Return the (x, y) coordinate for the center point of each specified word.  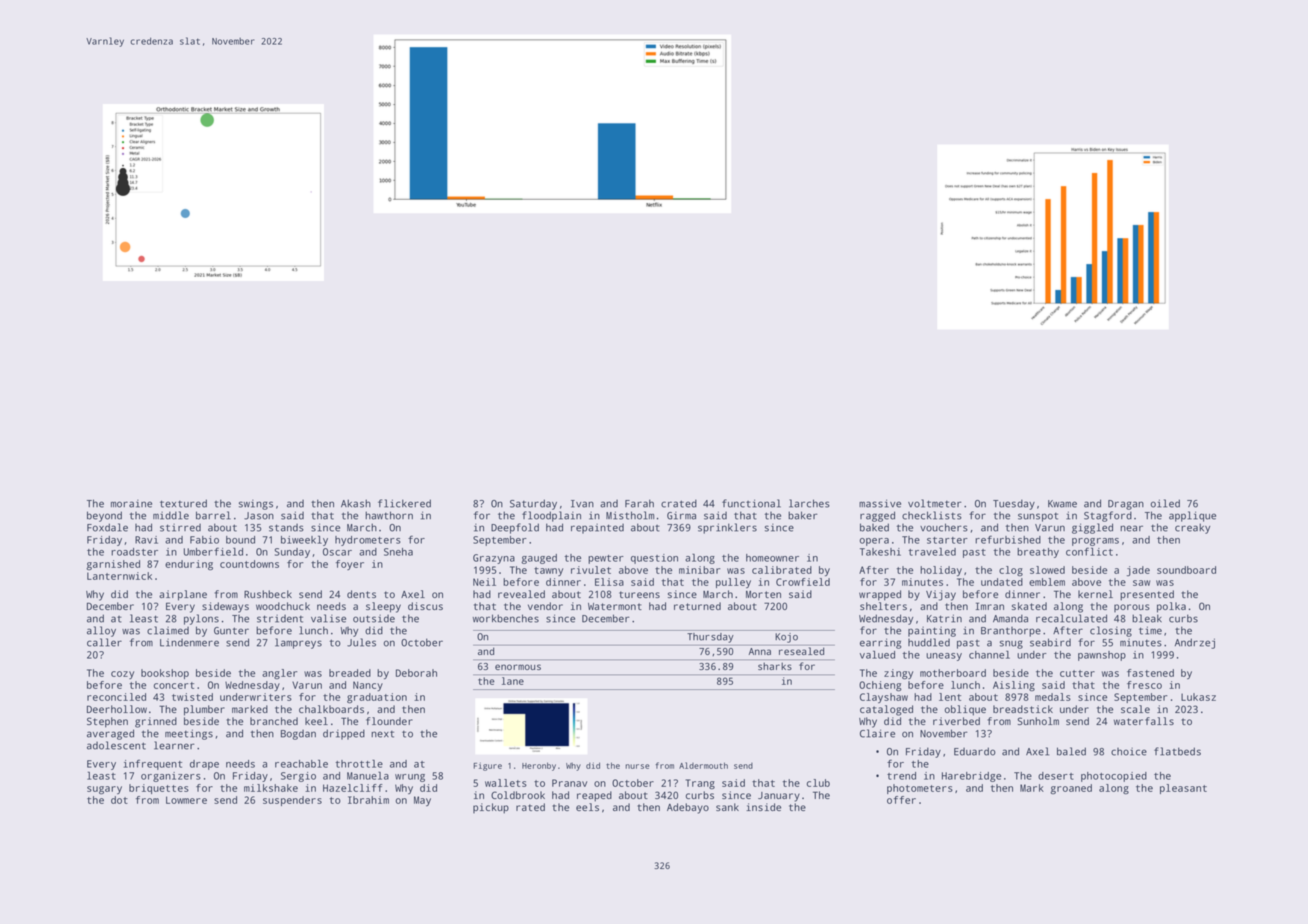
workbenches (506, 618)
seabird (1050, 642)
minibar (699, 570)
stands (286, 528)
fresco (1144, 685)
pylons (201, 619)
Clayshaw (884, 698)
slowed (1047, 570)
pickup (491, 808)
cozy (122, 675)
